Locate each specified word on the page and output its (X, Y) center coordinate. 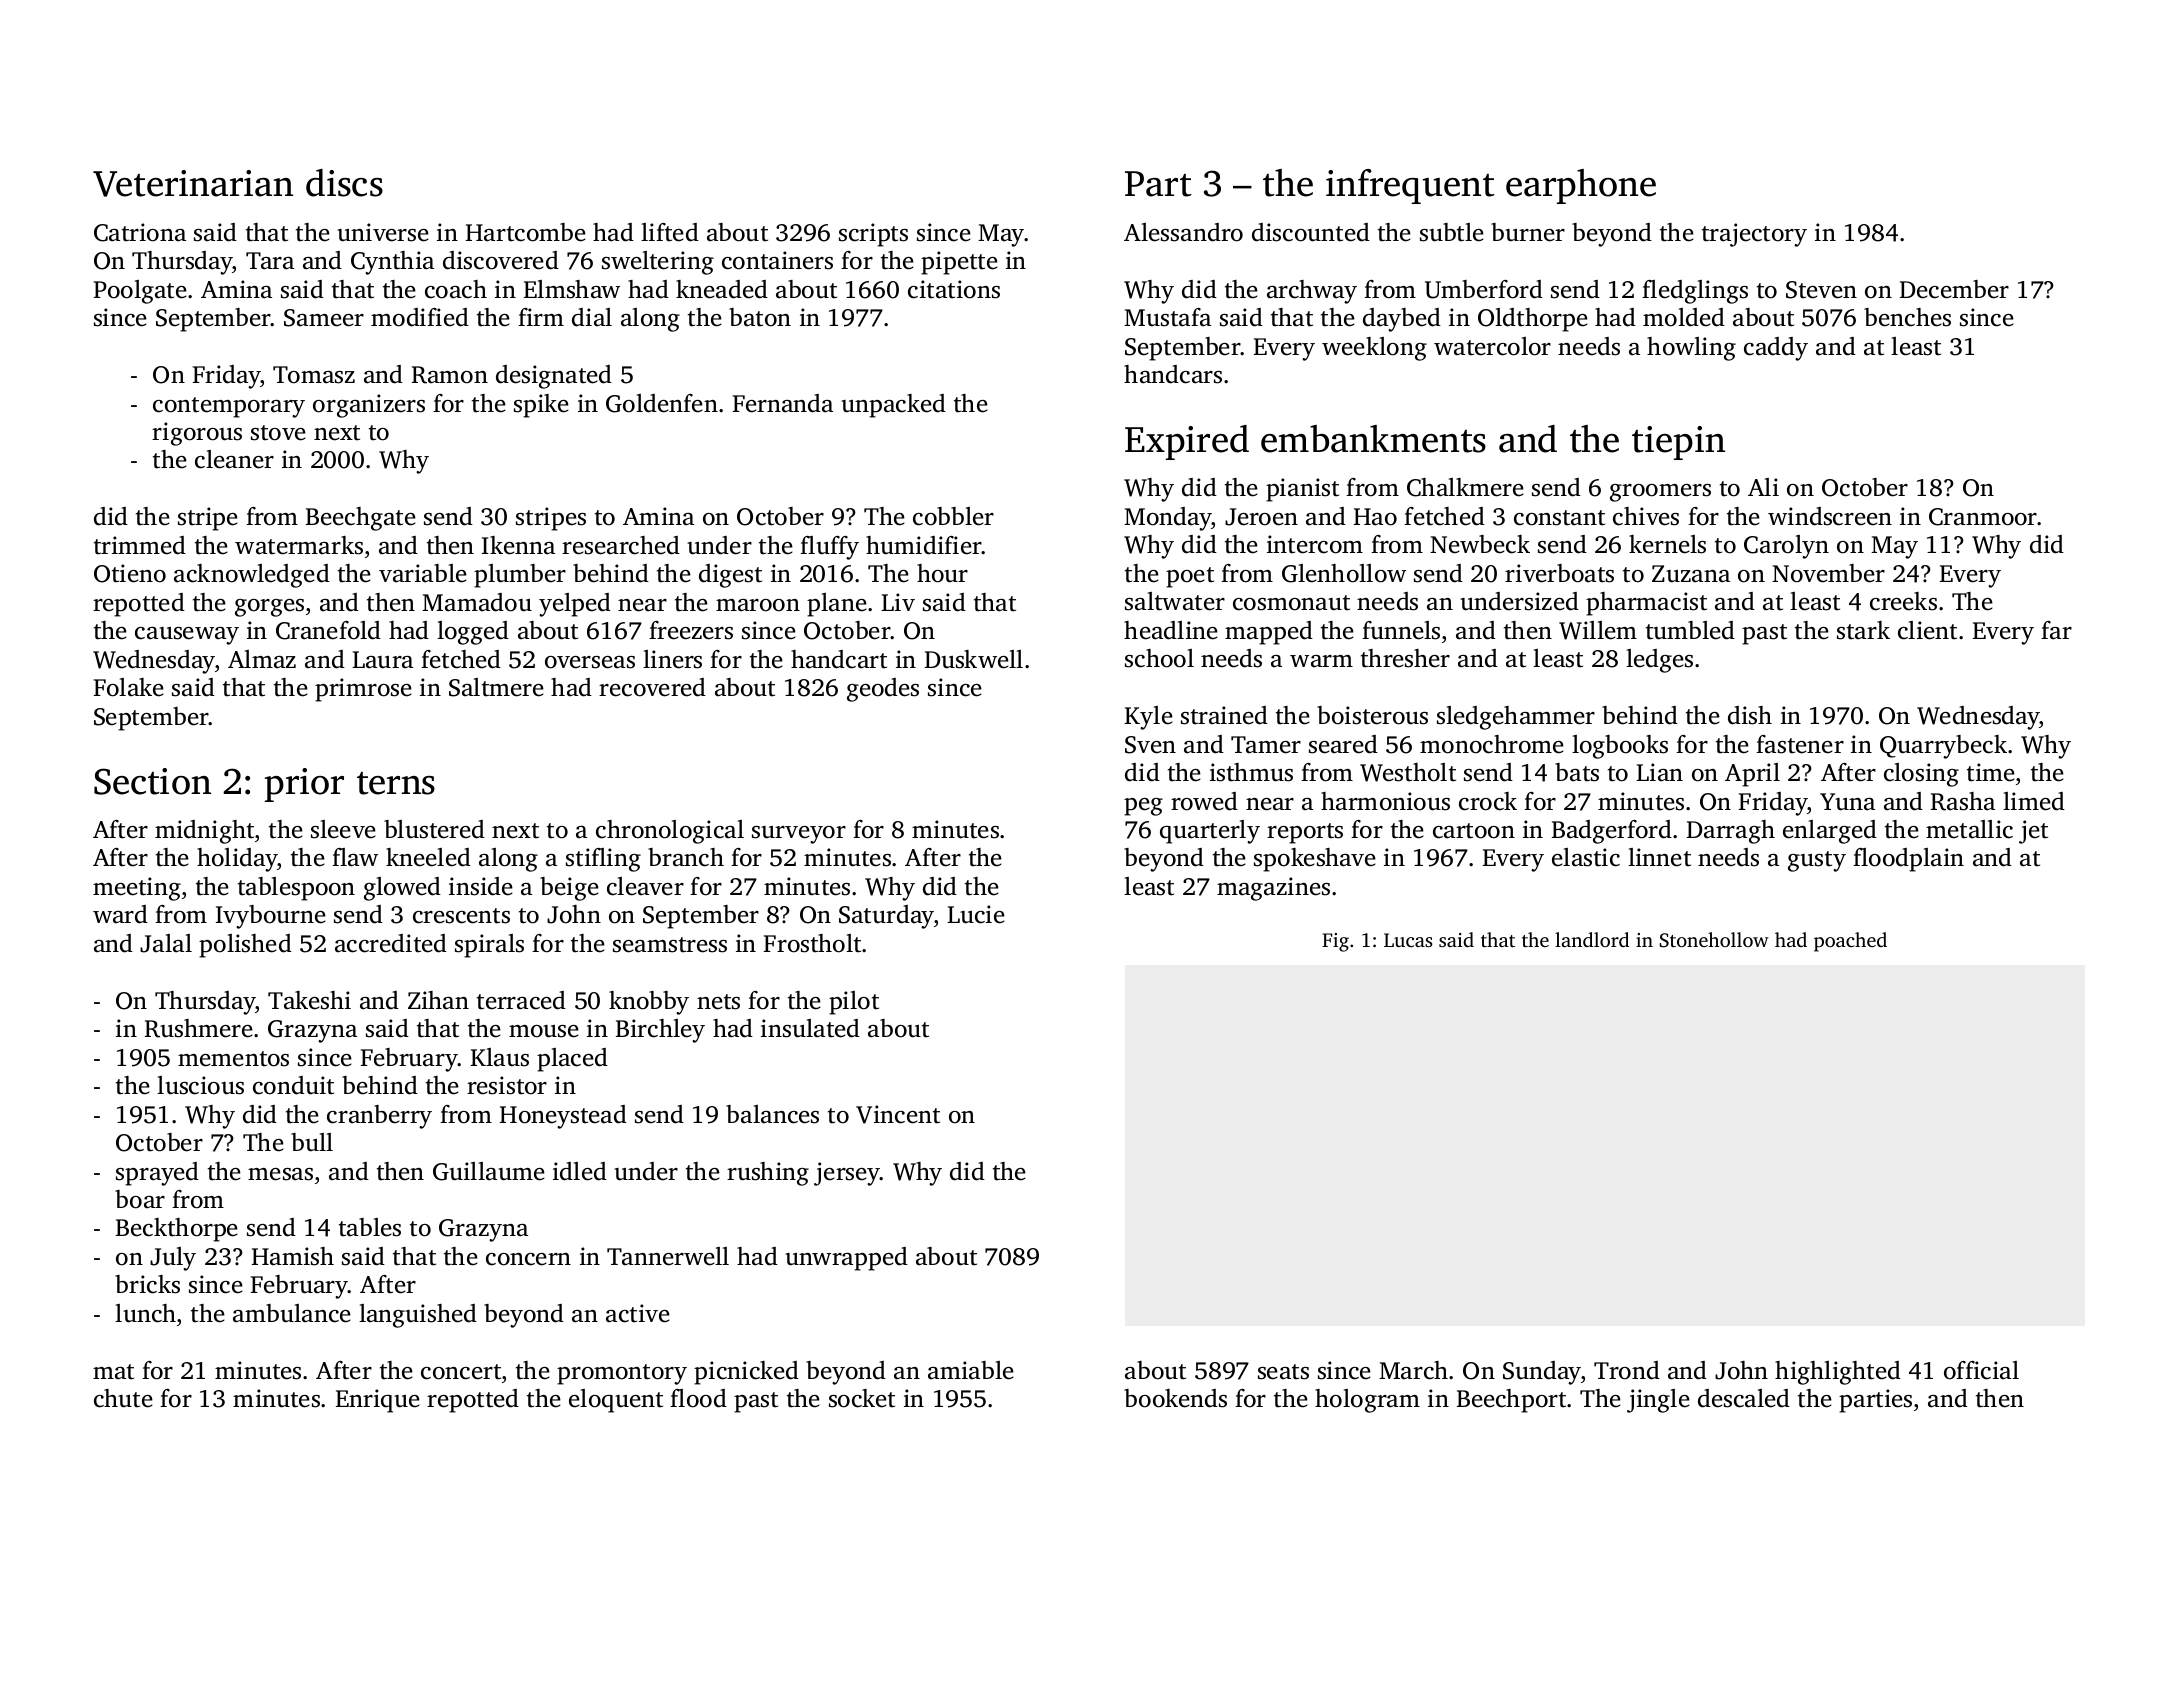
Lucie (976, 914)
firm (541, 317)
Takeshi (309, 1000)
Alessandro (1183, 232)
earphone (1581, 186)
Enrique (378, 1401)
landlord (1592, 939)
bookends (1175, 1398)
